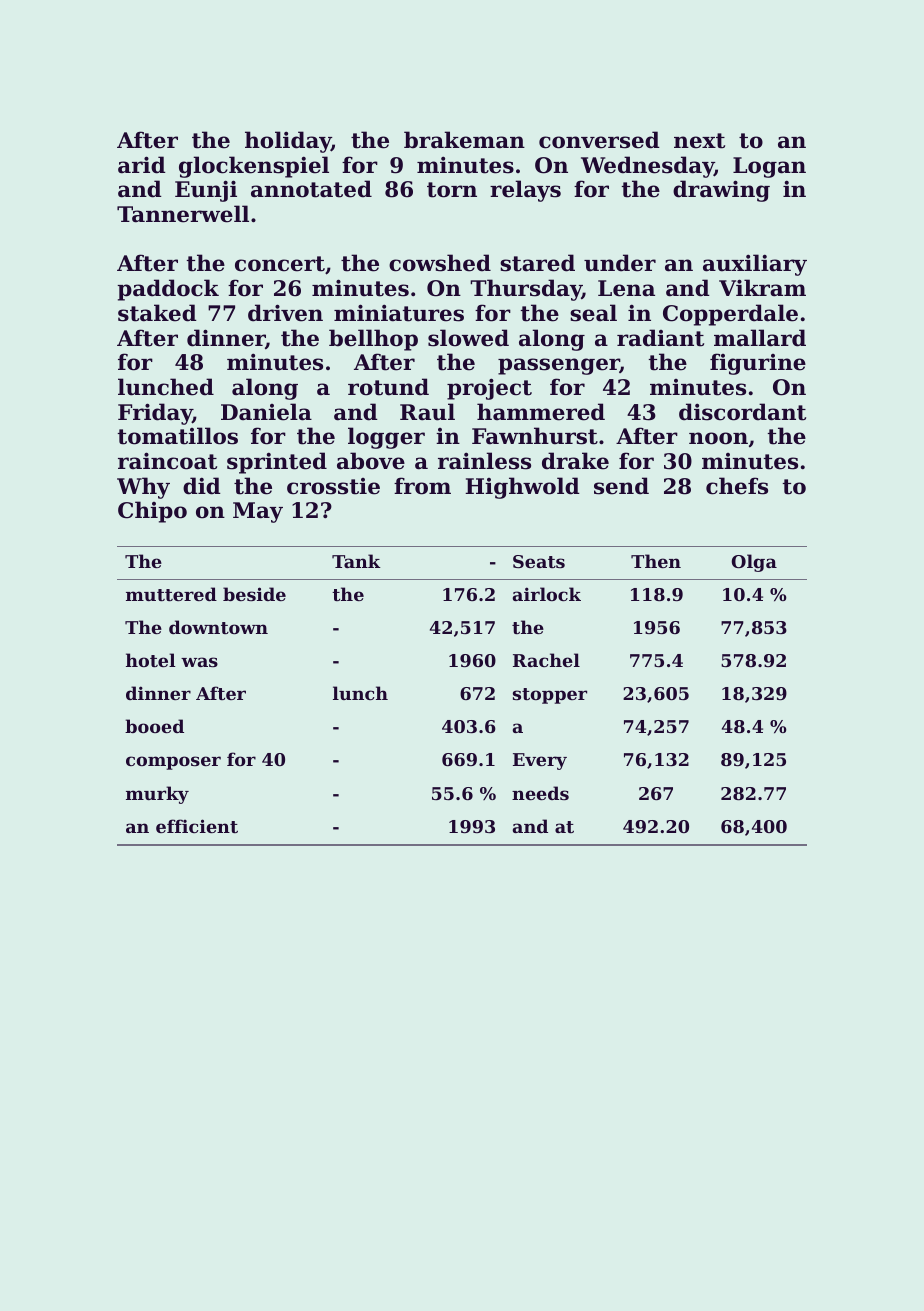 This screenshot has width=924, height=1311. Describe the element at coordinates (152, 512) in the screenshot. I see `Chipo` at that location.
